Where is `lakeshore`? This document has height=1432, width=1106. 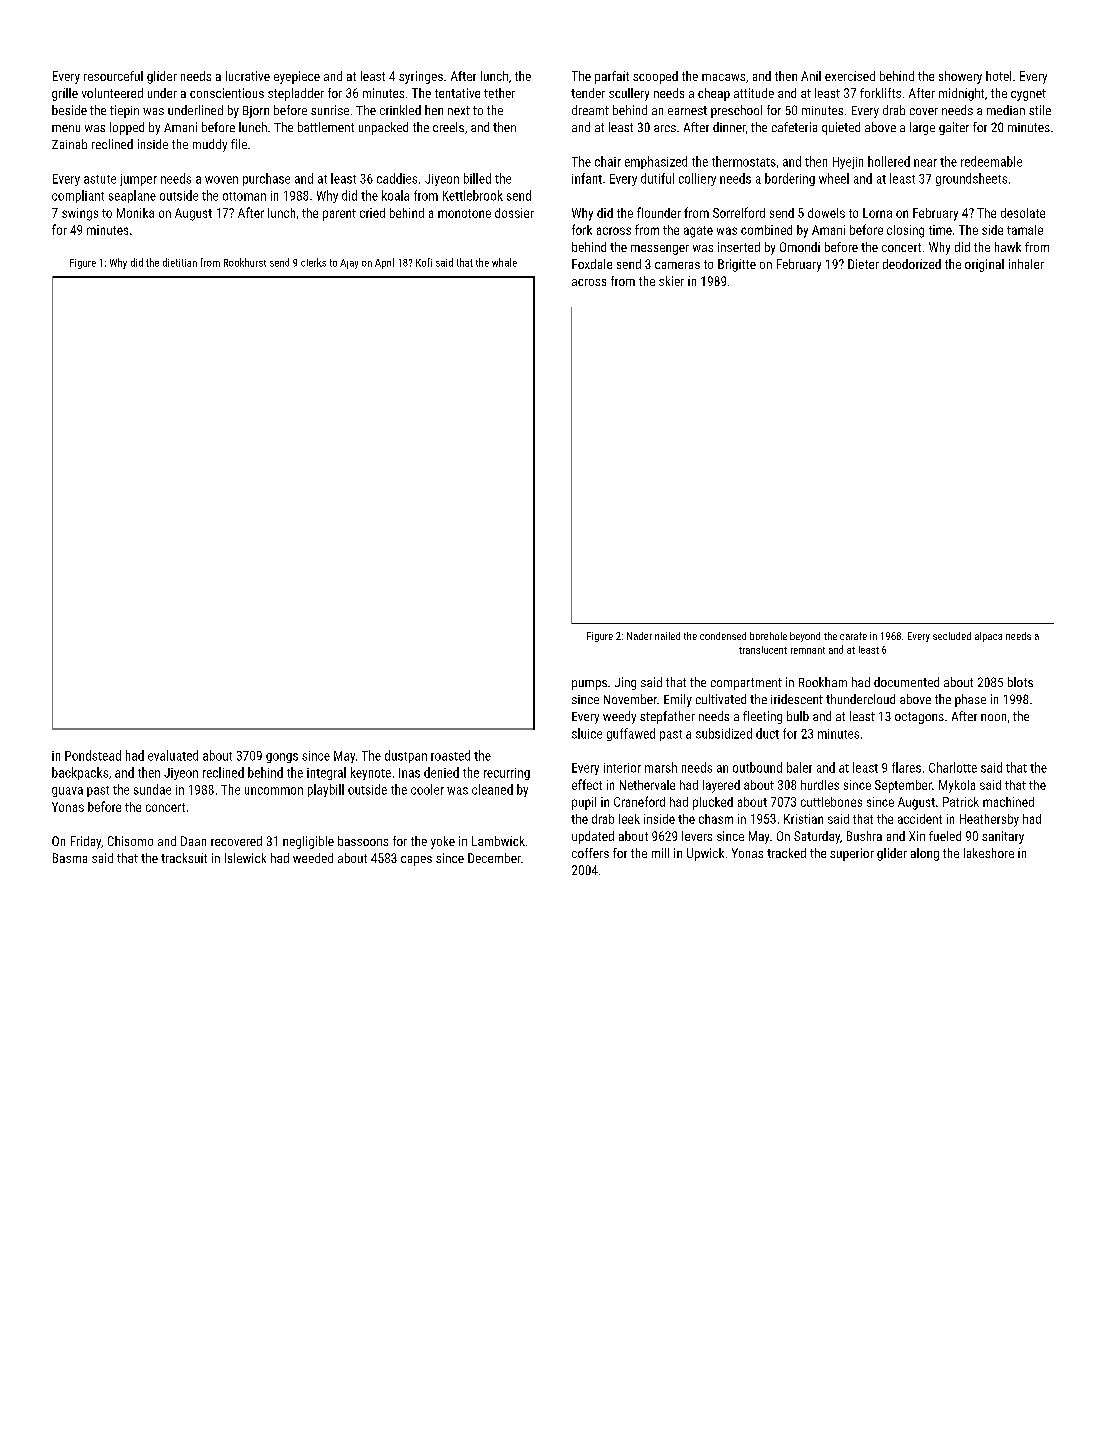
lakeshore is located at coordinates (989, 853).
